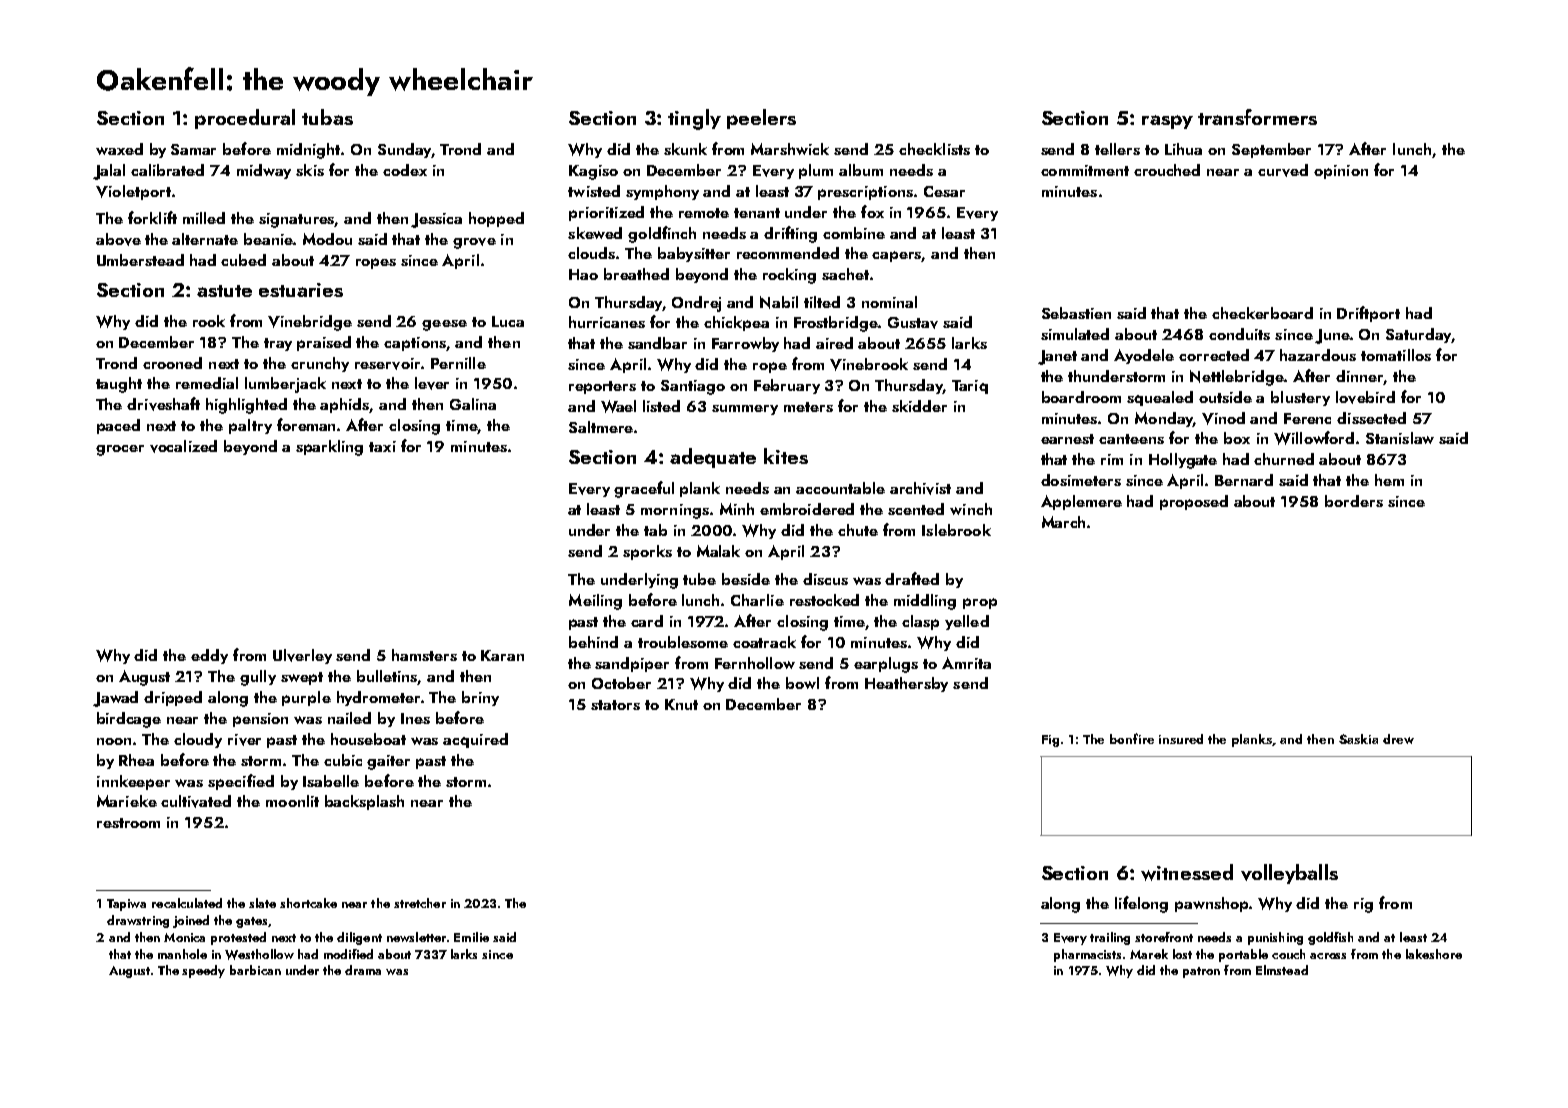 The height and width of the screenshot is (1108, 1568). Describe the element at coordinates (302, 656) in the screenshot. I see `Ulverley` at that location.
